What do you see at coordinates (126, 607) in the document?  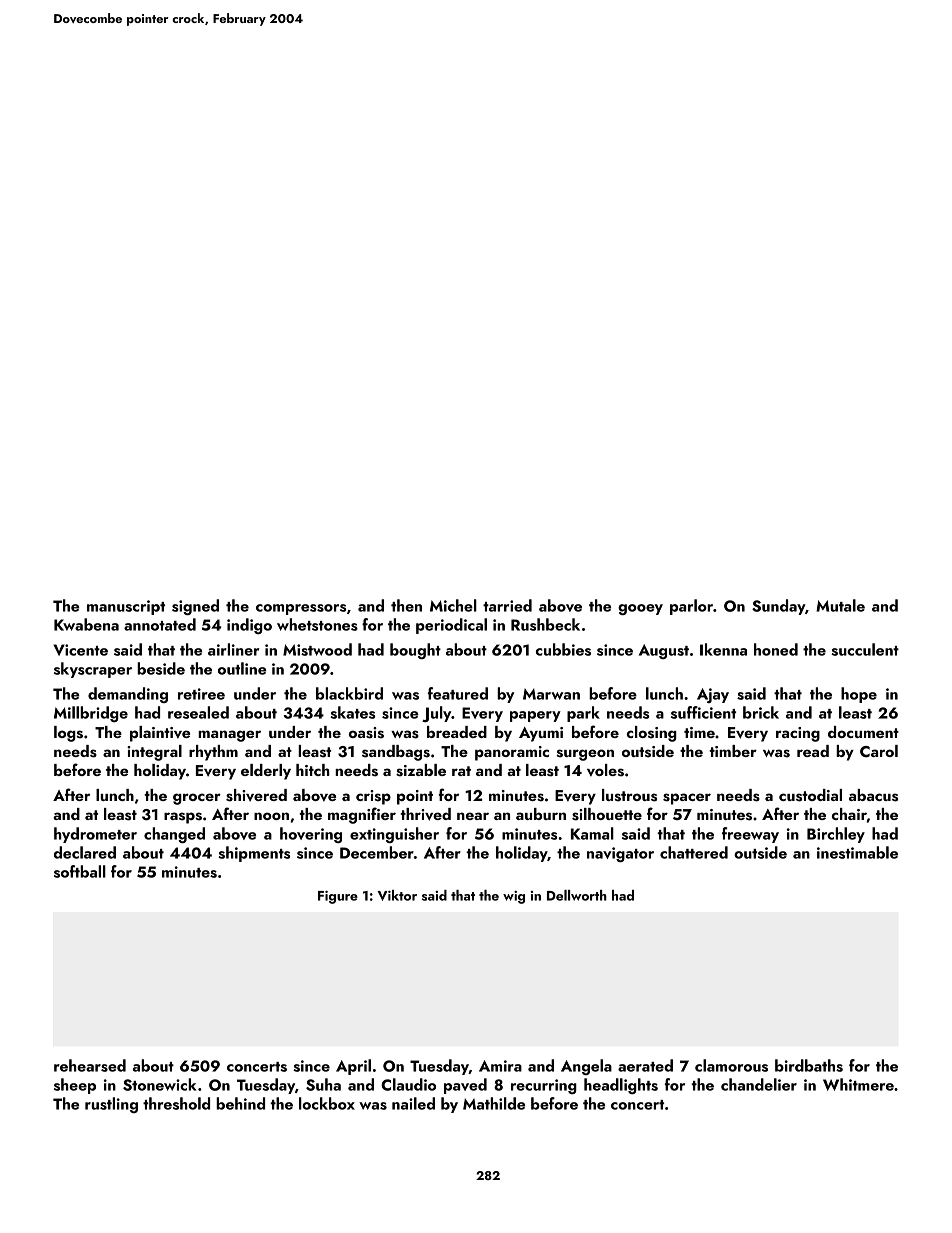 I see `manuscript` at bounding box center [126, 607].
